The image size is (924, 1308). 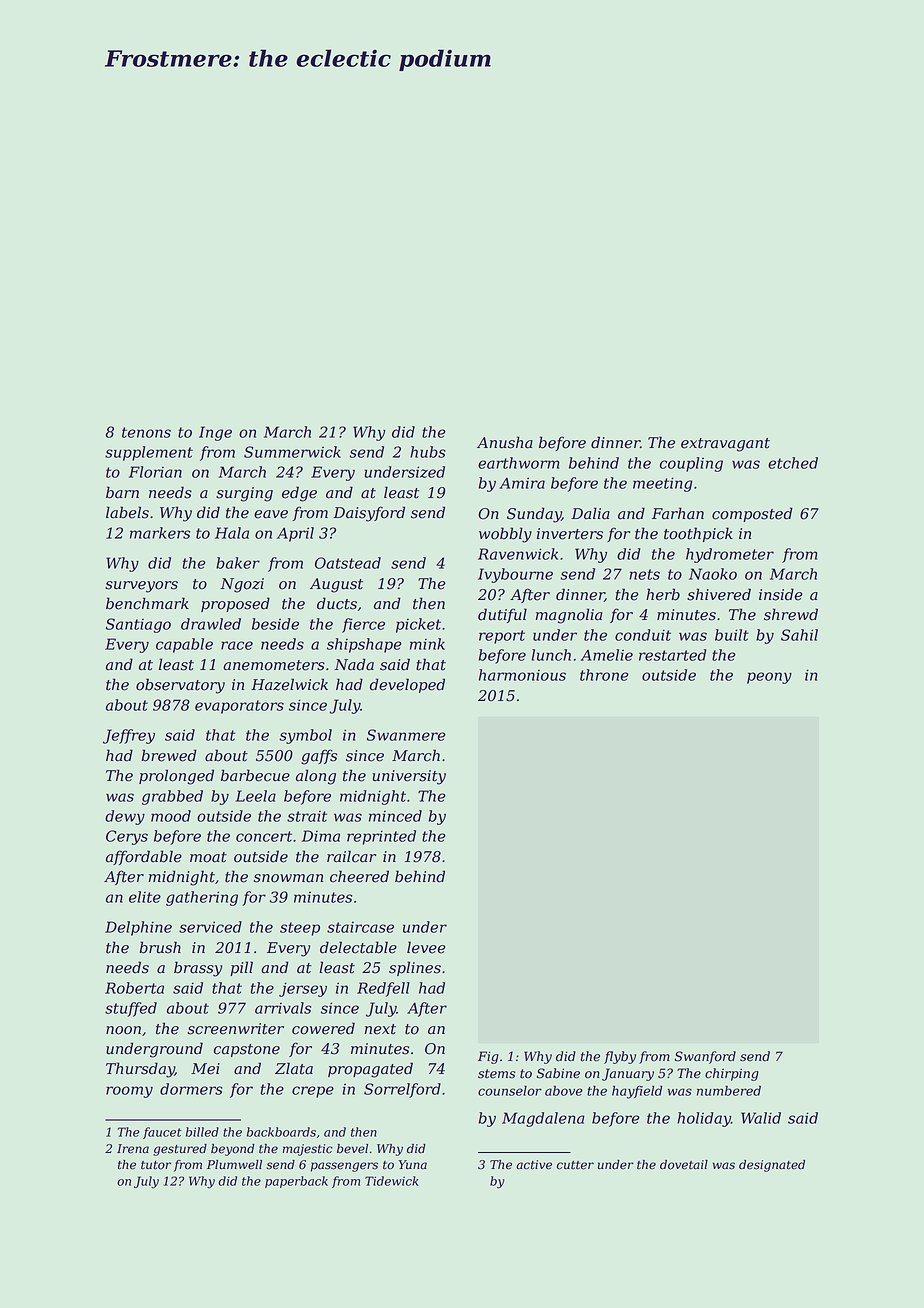 I want to click on cheered, so click(x=359, y=876).
